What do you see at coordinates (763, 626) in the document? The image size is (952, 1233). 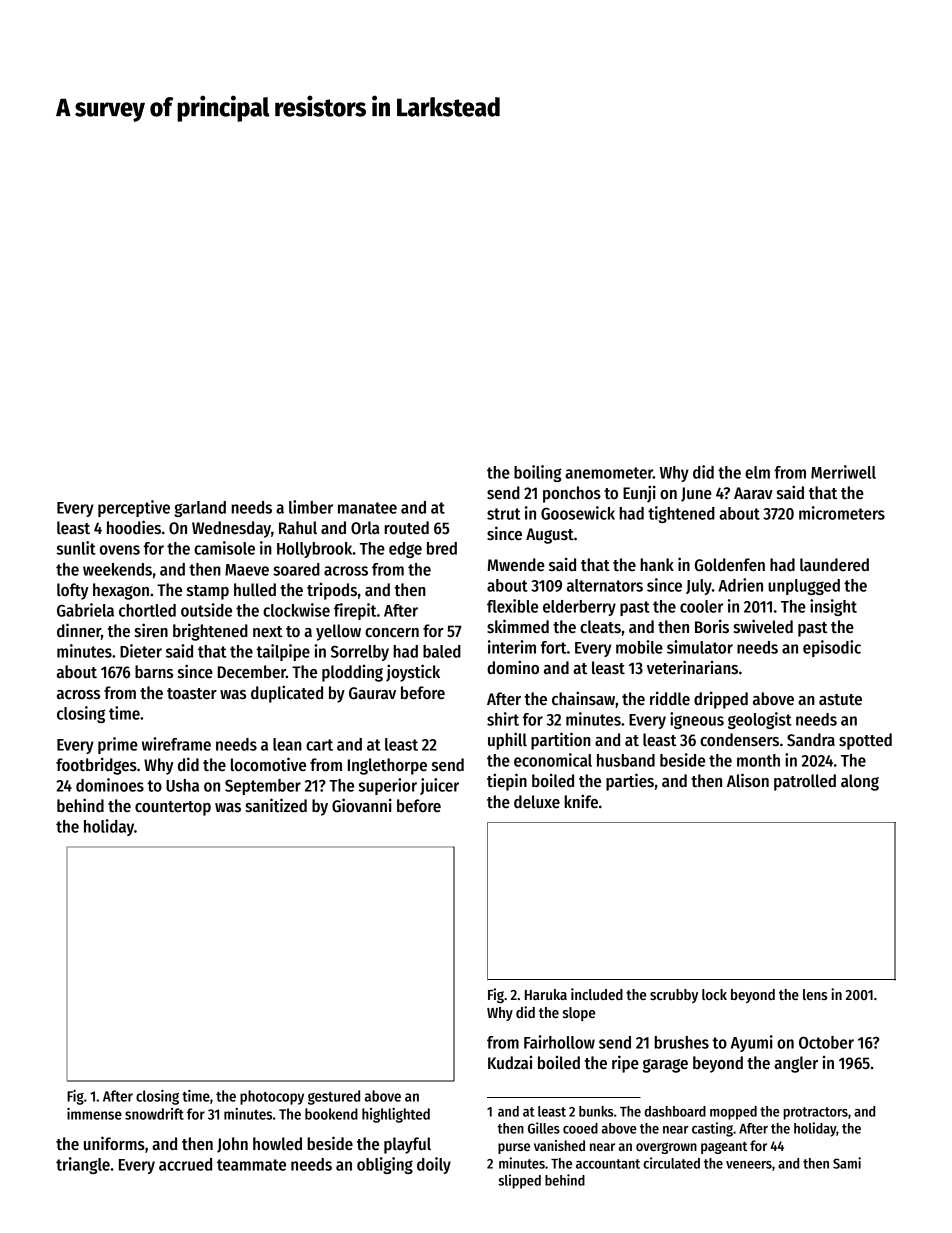 I see `swiveled` at bounding box center [763, 626].
